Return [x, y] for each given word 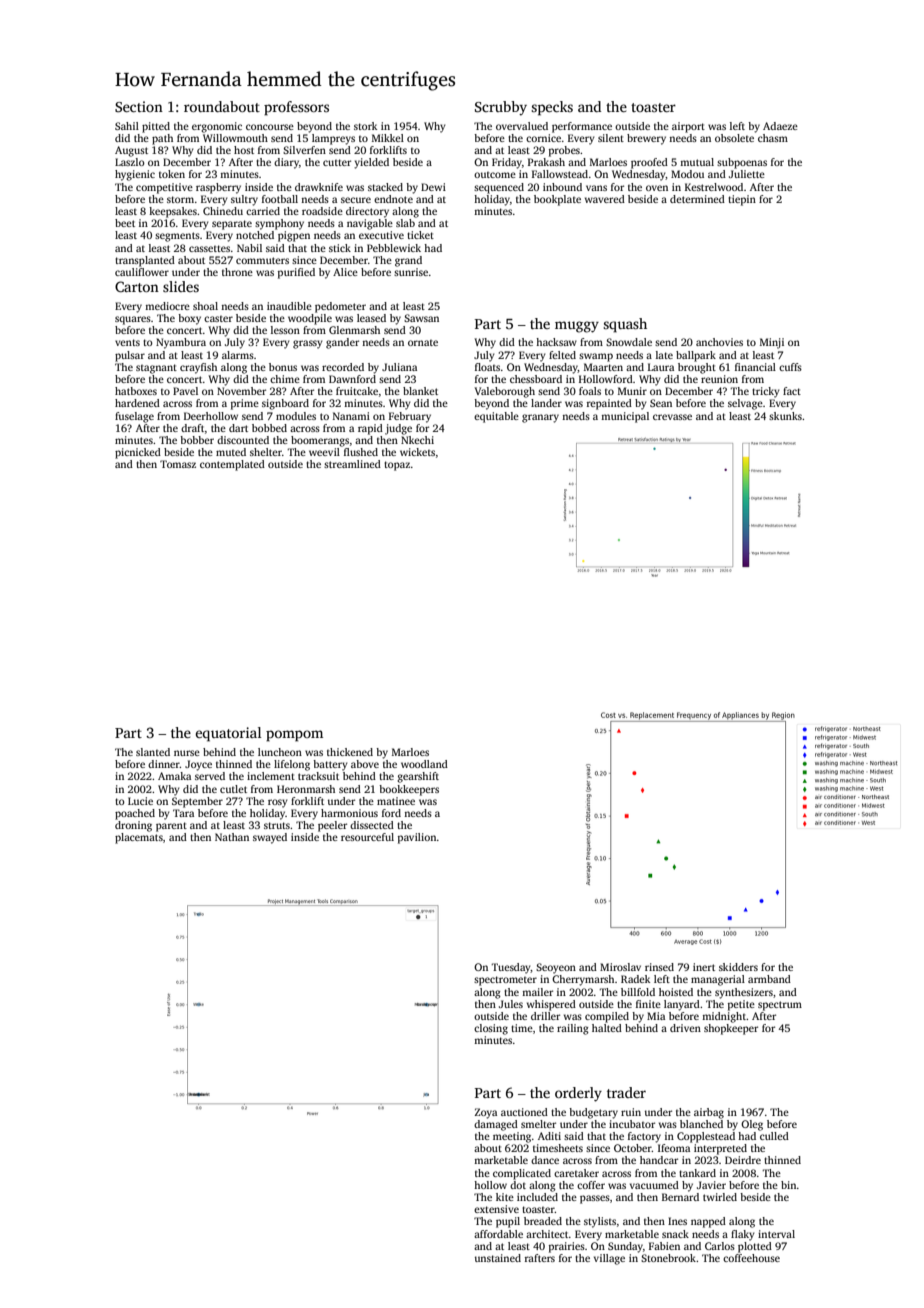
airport [688, 127]
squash [625, 325]
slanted [153, 752]
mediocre [167, 306]
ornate [423, 343]
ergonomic [217, 127]
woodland [424, 764]
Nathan [232, 837]
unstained [498, 1258]
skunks [785, 416]
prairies [567, 1247]
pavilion [417, 838]
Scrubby [501, 108]
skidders [738, 967]
